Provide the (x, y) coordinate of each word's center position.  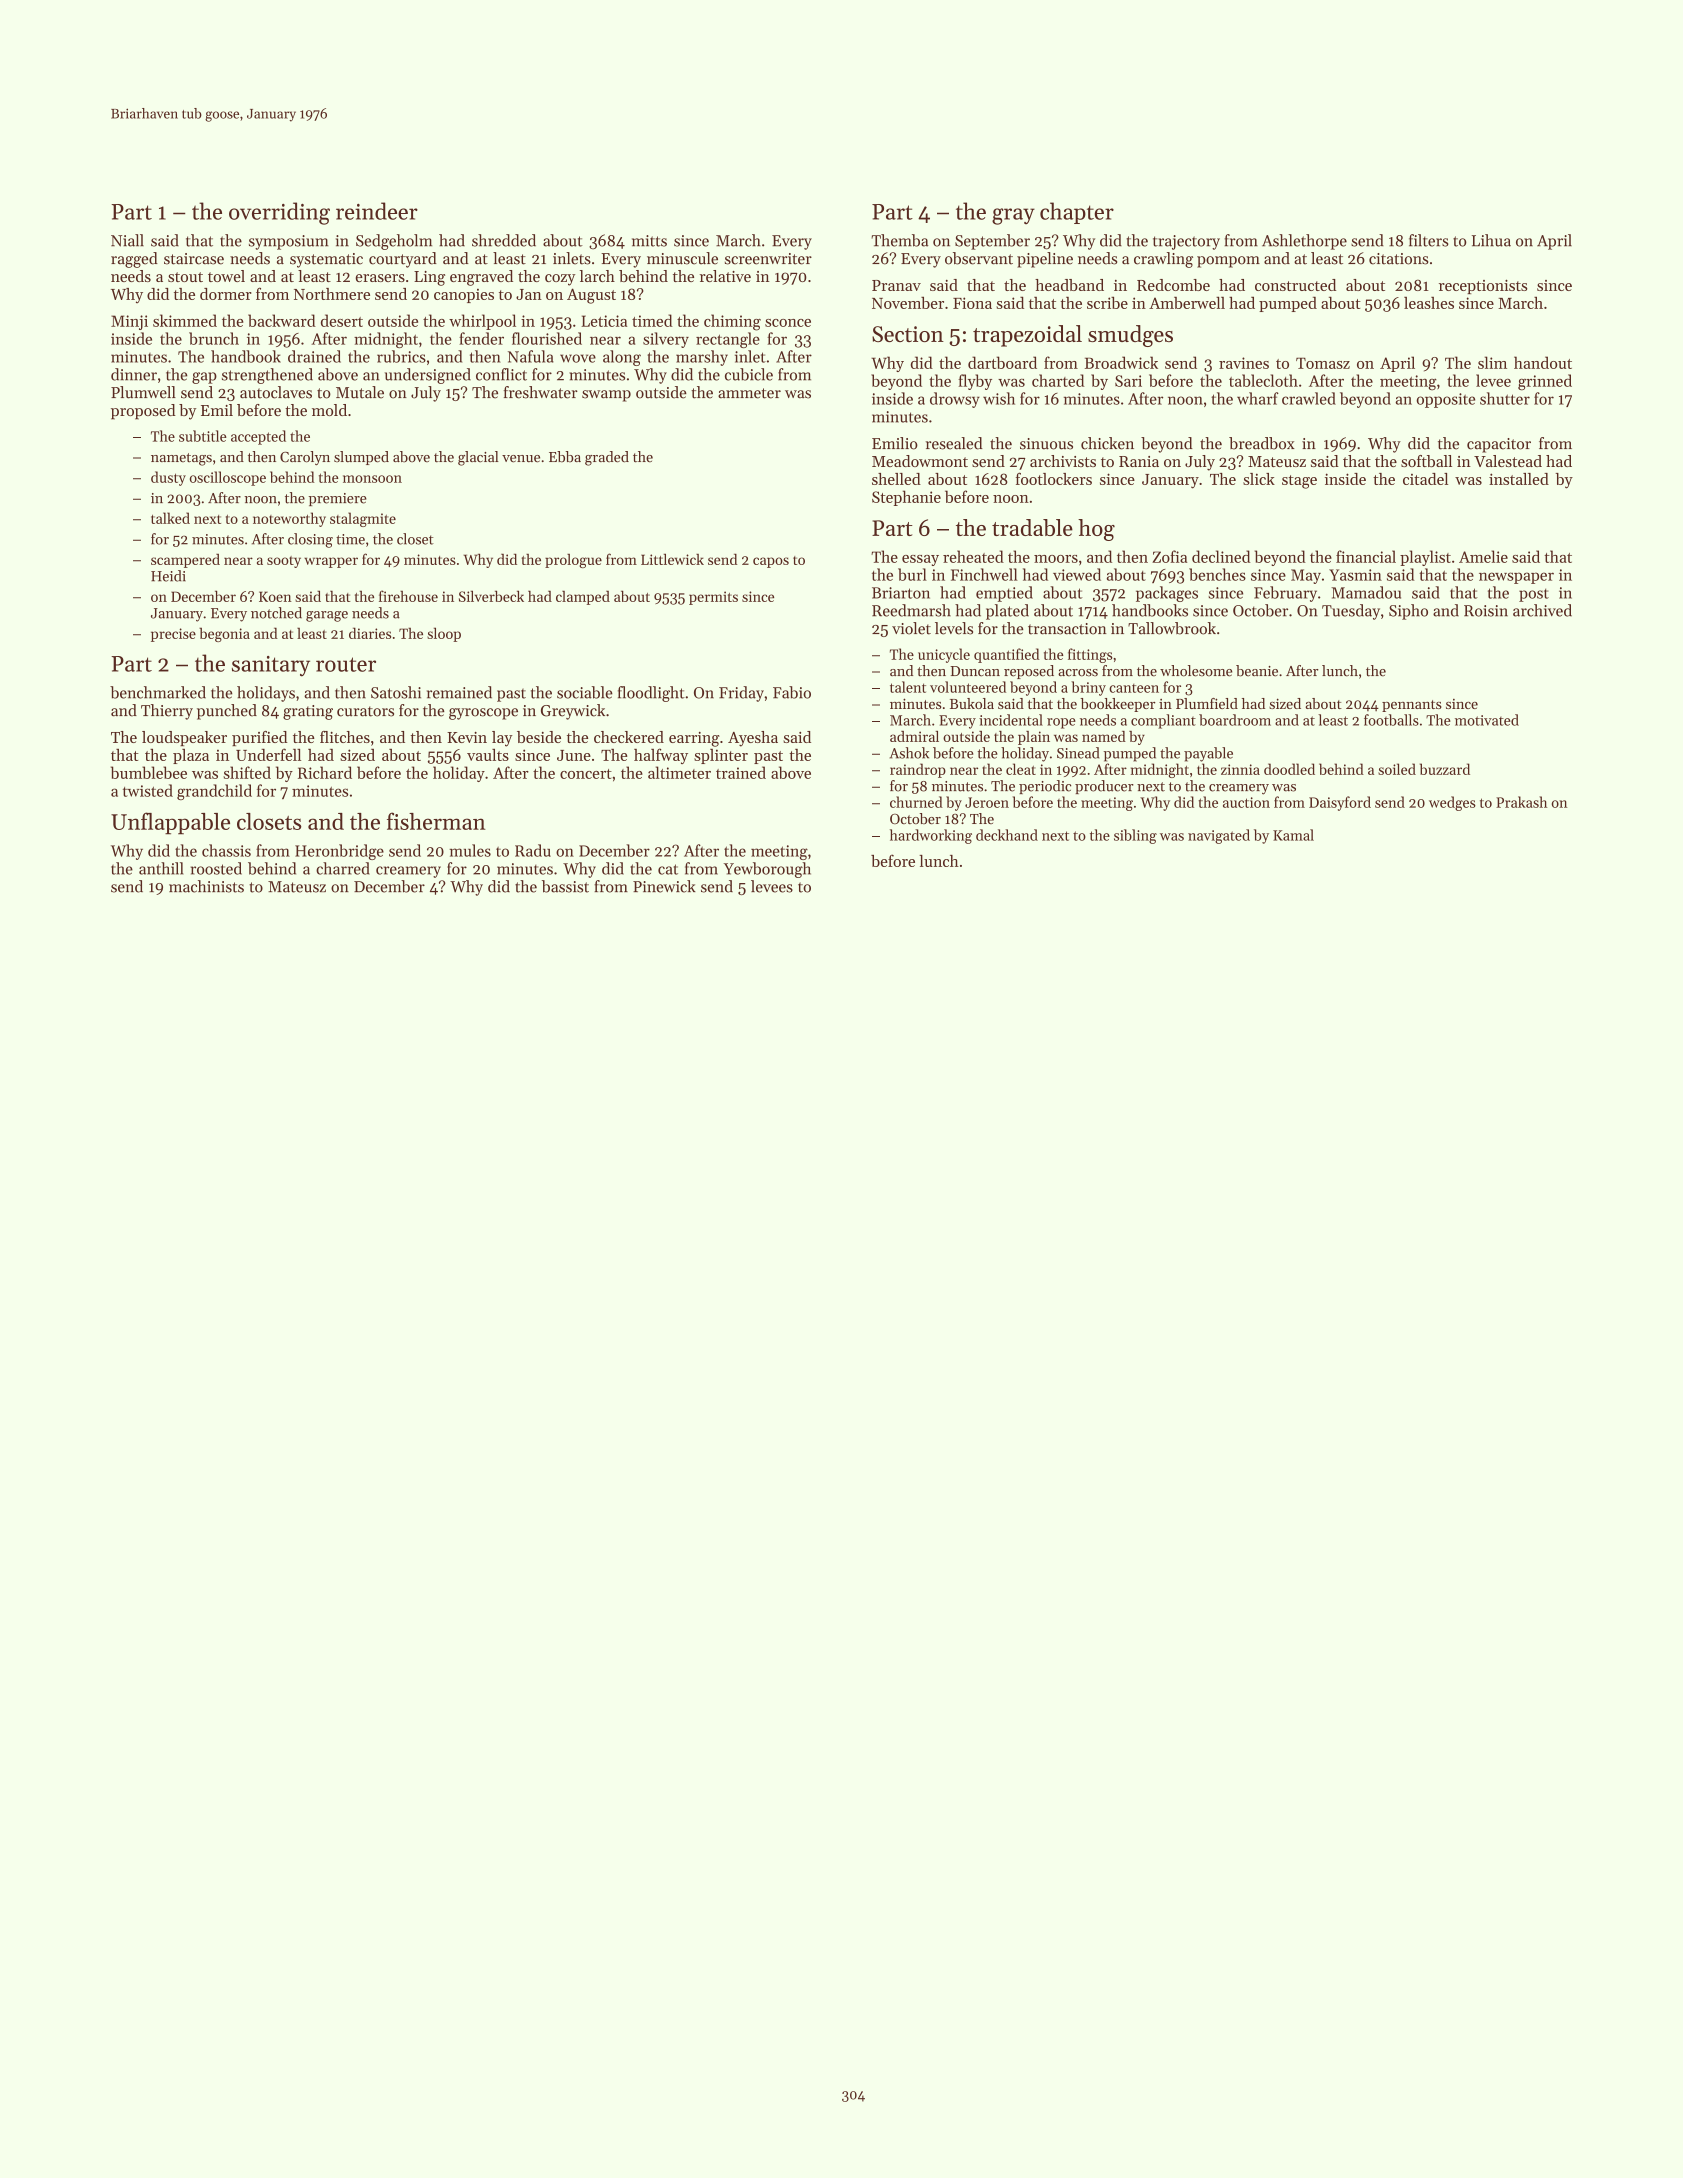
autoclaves (276, 392)
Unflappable (170, 823)
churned (916, 802)
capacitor (1499, 445)
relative (725, 276)
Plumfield (1207, 703)
